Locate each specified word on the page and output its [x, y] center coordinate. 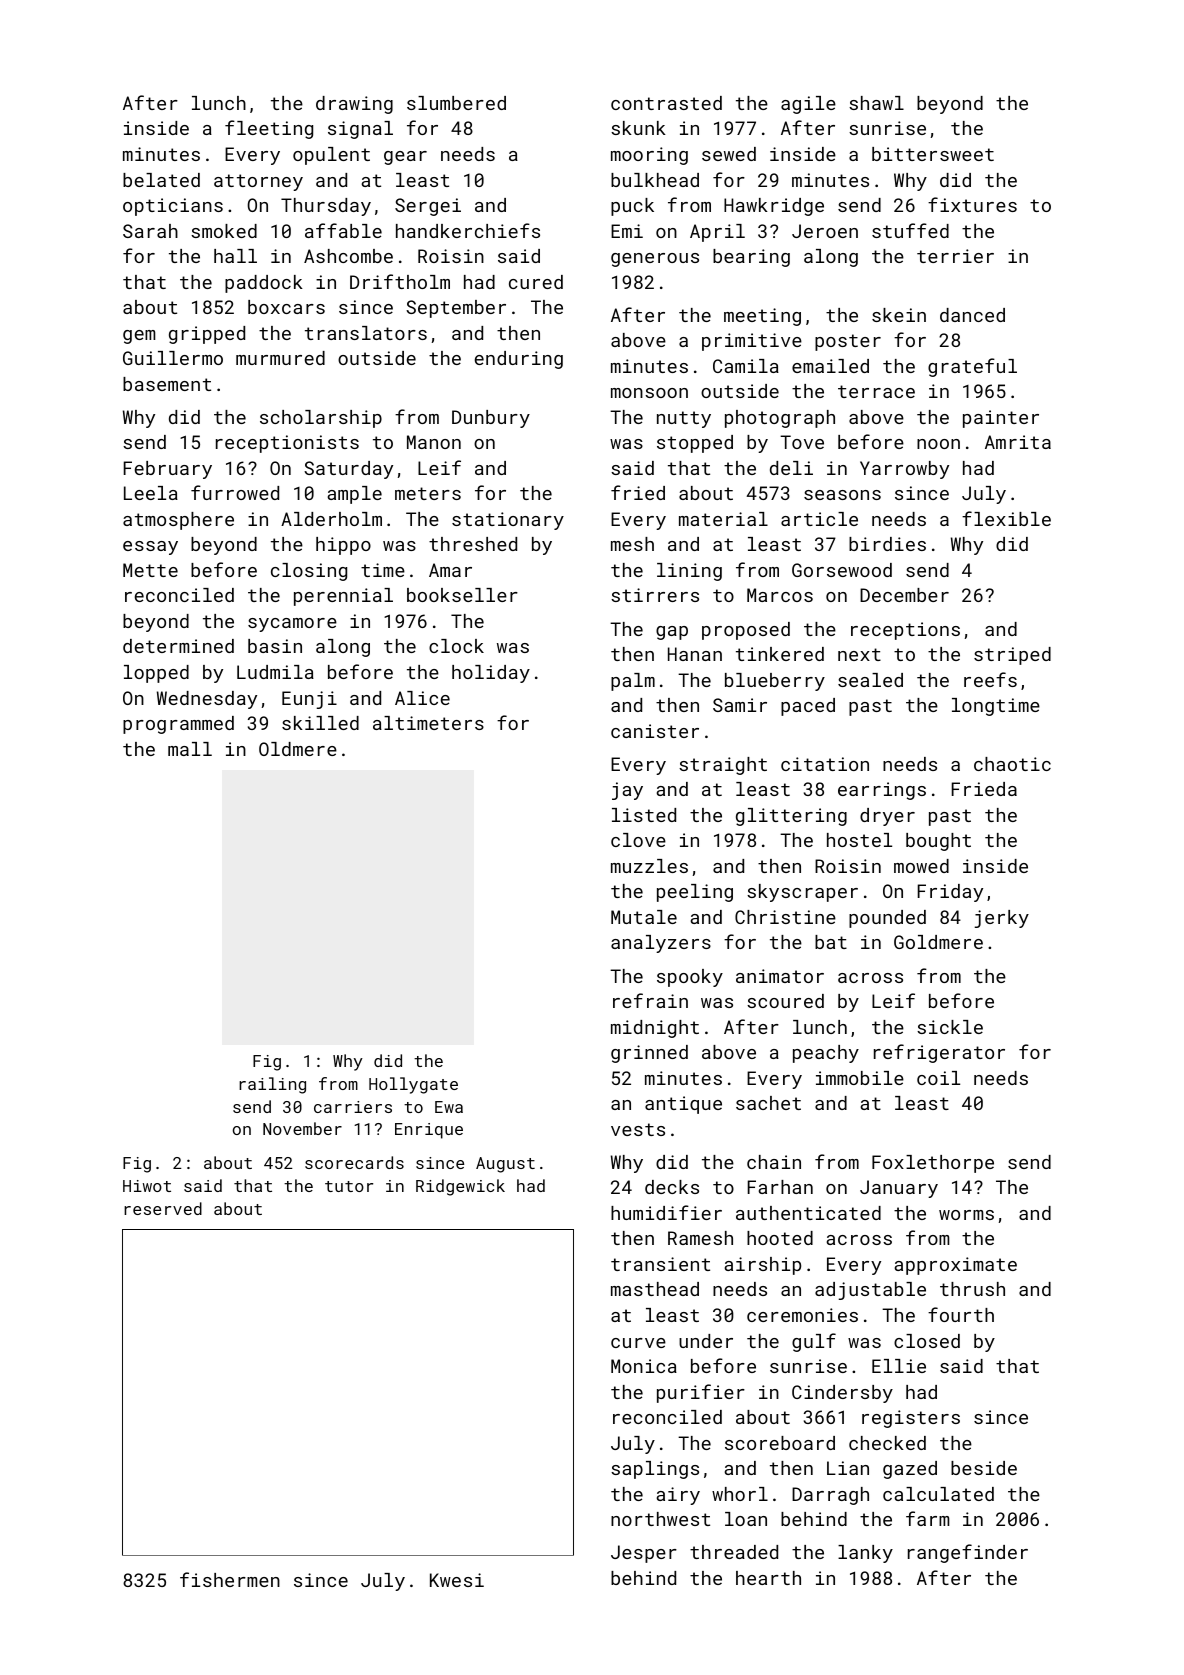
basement [167, 384]
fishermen [230, 1579]
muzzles [649, 866]
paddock [264, 284]
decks [672, 1187]
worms [966, 1215]
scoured [785, 1001]
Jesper [644, 1554]
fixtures [972, 204]
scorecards [354, 1162]
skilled [320, 723]
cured [536, 282]
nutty [684, 419]
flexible [1006, 518]
